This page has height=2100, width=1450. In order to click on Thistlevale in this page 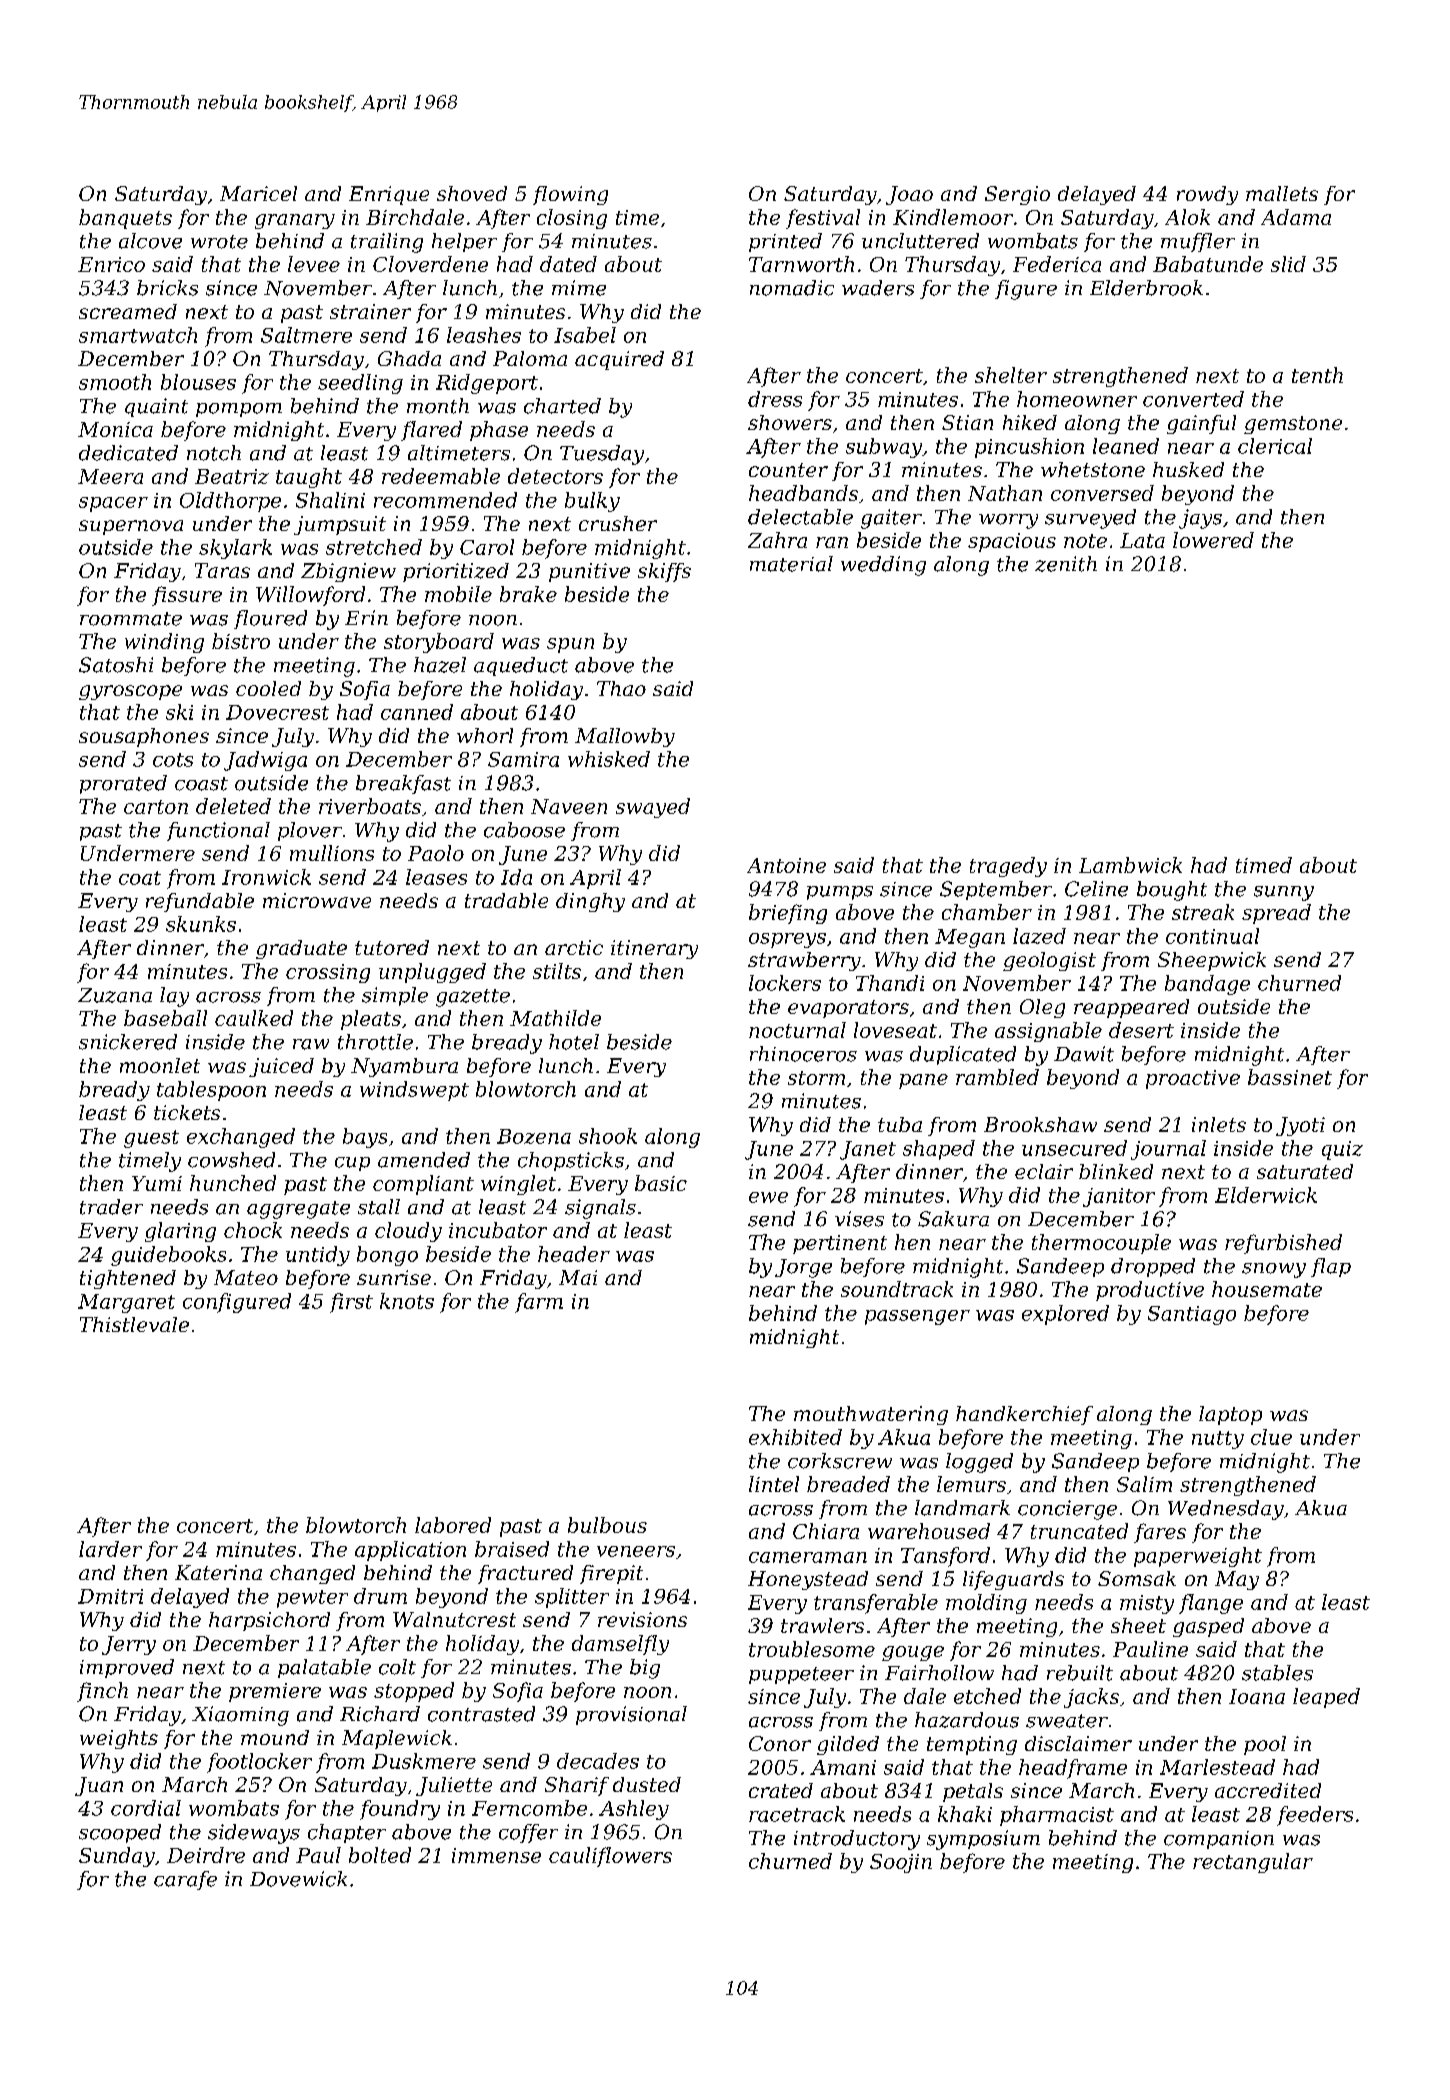, I will do `click(134, 1324)`.
